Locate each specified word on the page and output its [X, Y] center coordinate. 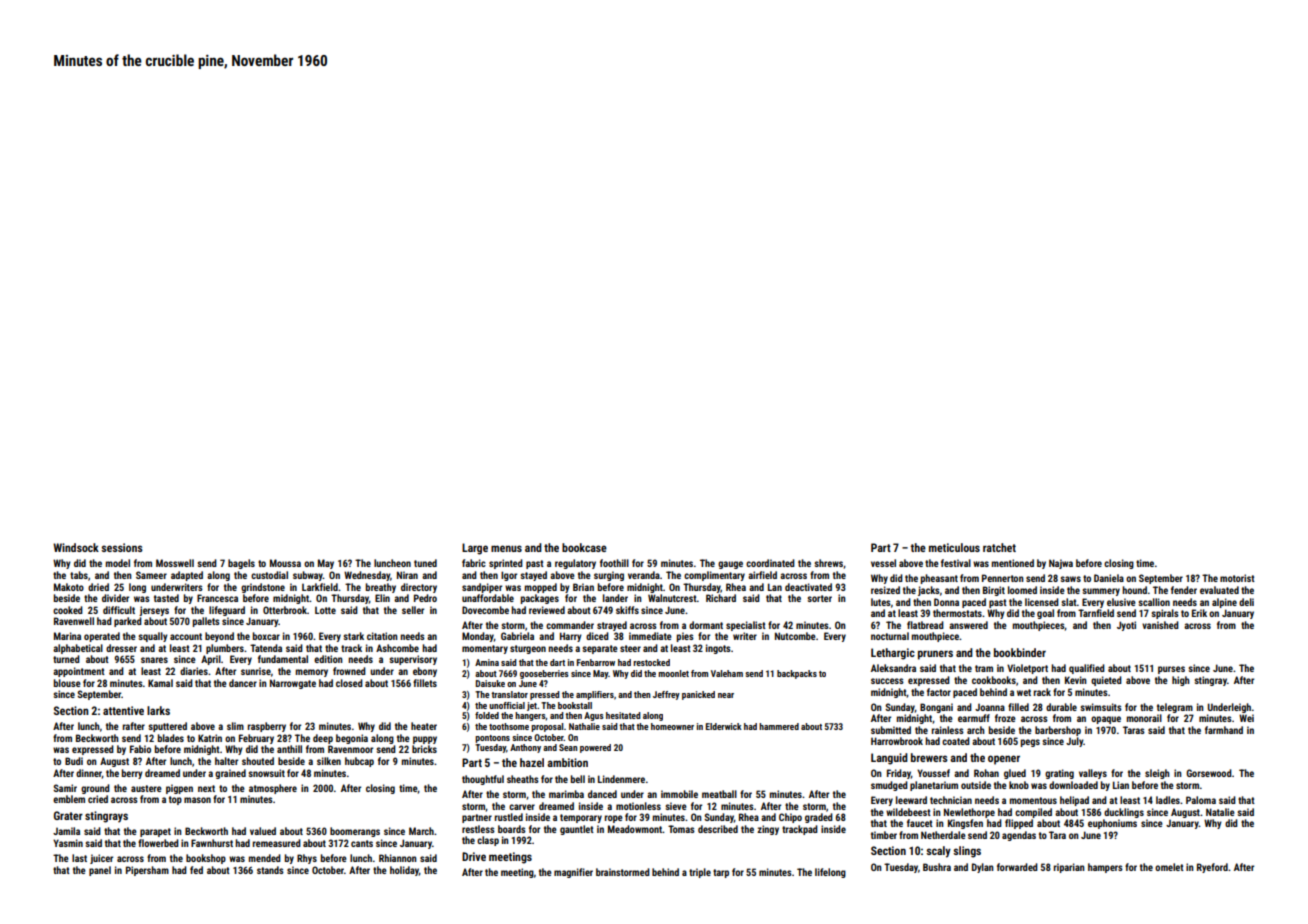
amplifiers [595, 695]
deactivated [808, 587]
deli [1246, 602]
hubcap [359, 762]
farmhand [1224, 730]
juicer [101, 859]
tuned [425, 563]
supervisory [413, 660]
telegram [1175, 708]
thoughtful [483, 780]
